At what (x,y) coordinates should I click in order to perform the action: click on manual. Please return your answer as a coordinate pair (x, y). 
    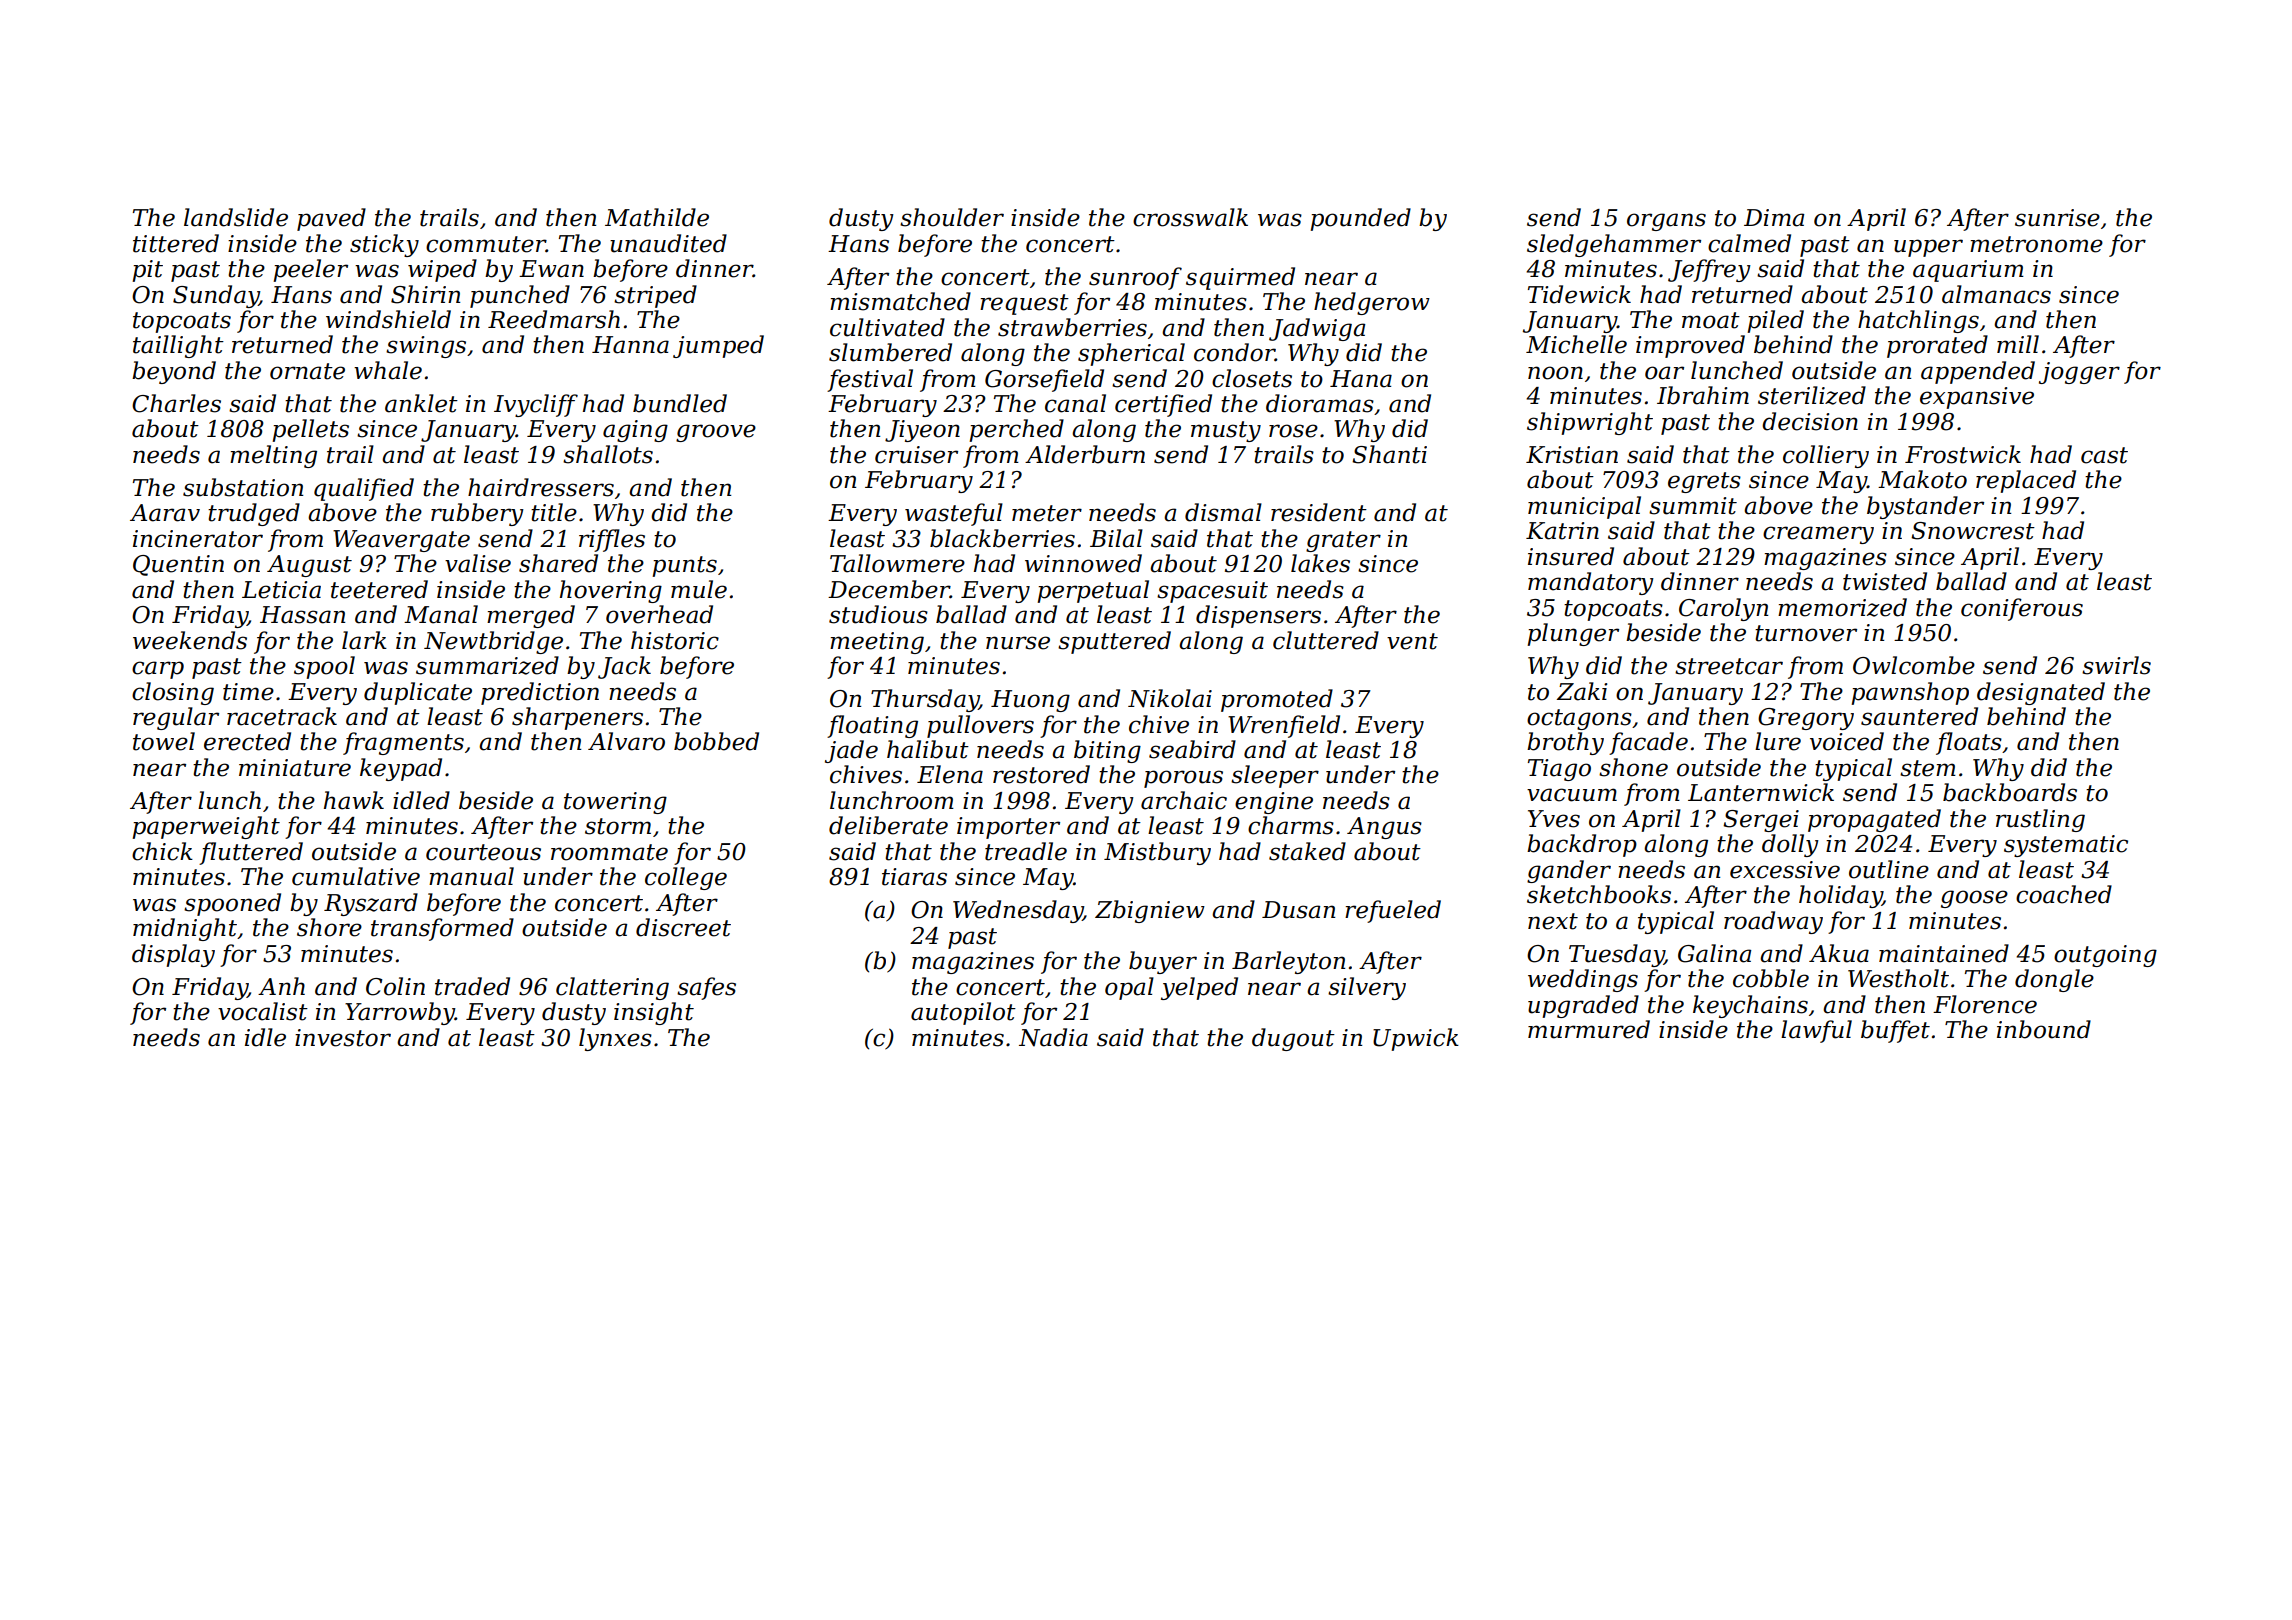
    Looking at the image, I should click on (471, 876).
